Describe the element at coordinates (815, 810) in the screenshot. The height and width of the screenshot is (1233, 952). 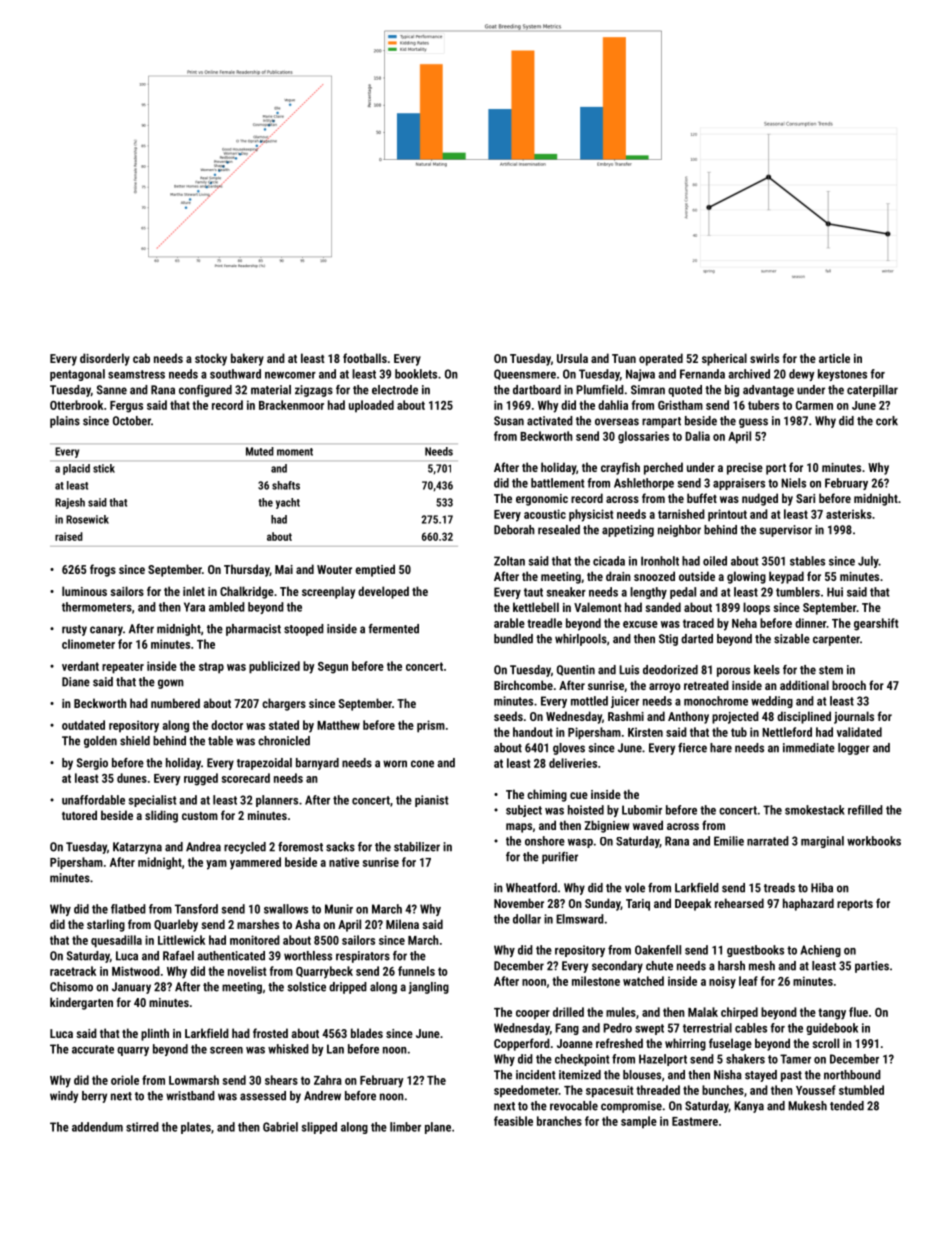
I see `smokestack` at that location.
